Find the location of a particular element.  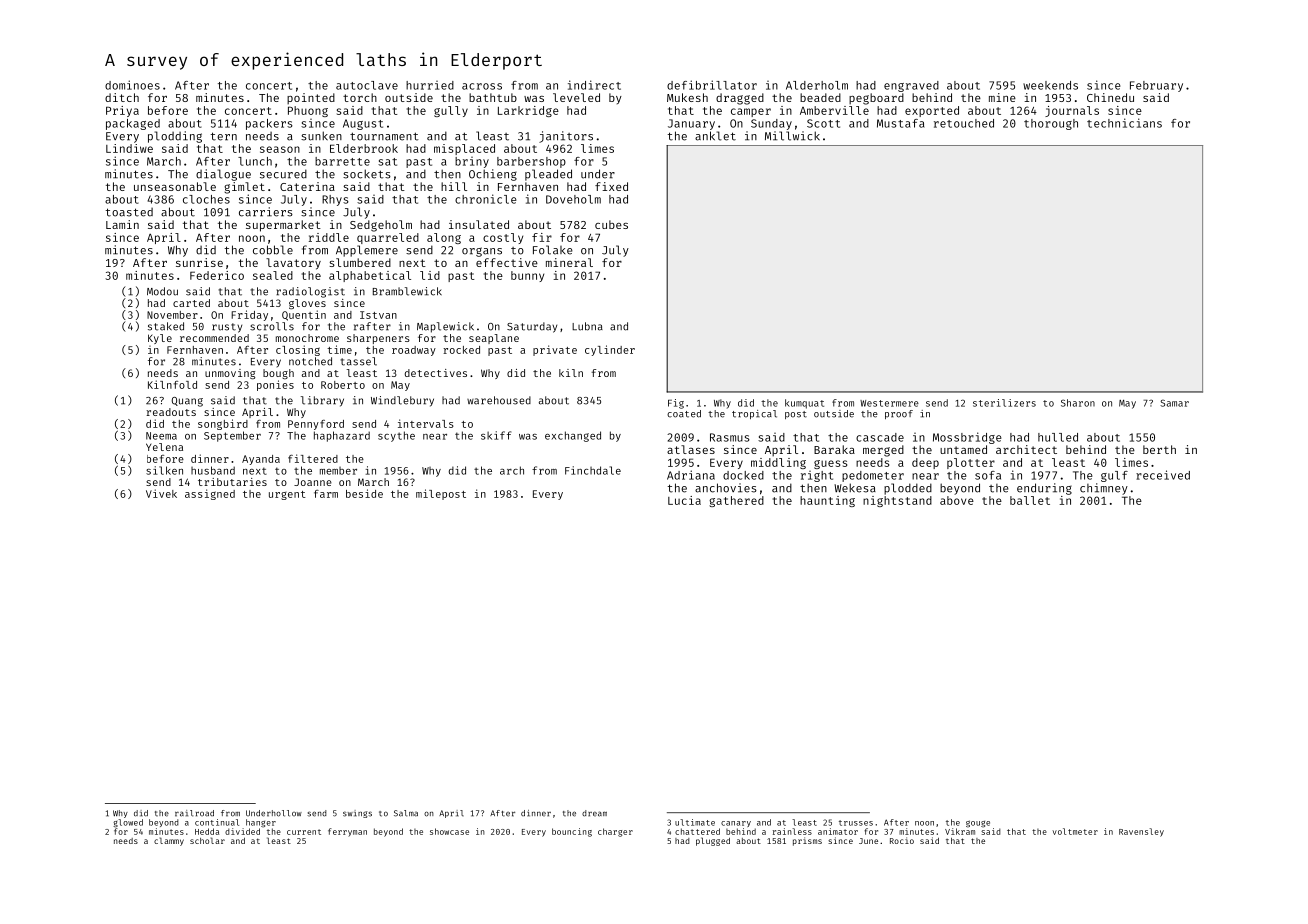

Alderholm is located at coordinates (817, 85).
